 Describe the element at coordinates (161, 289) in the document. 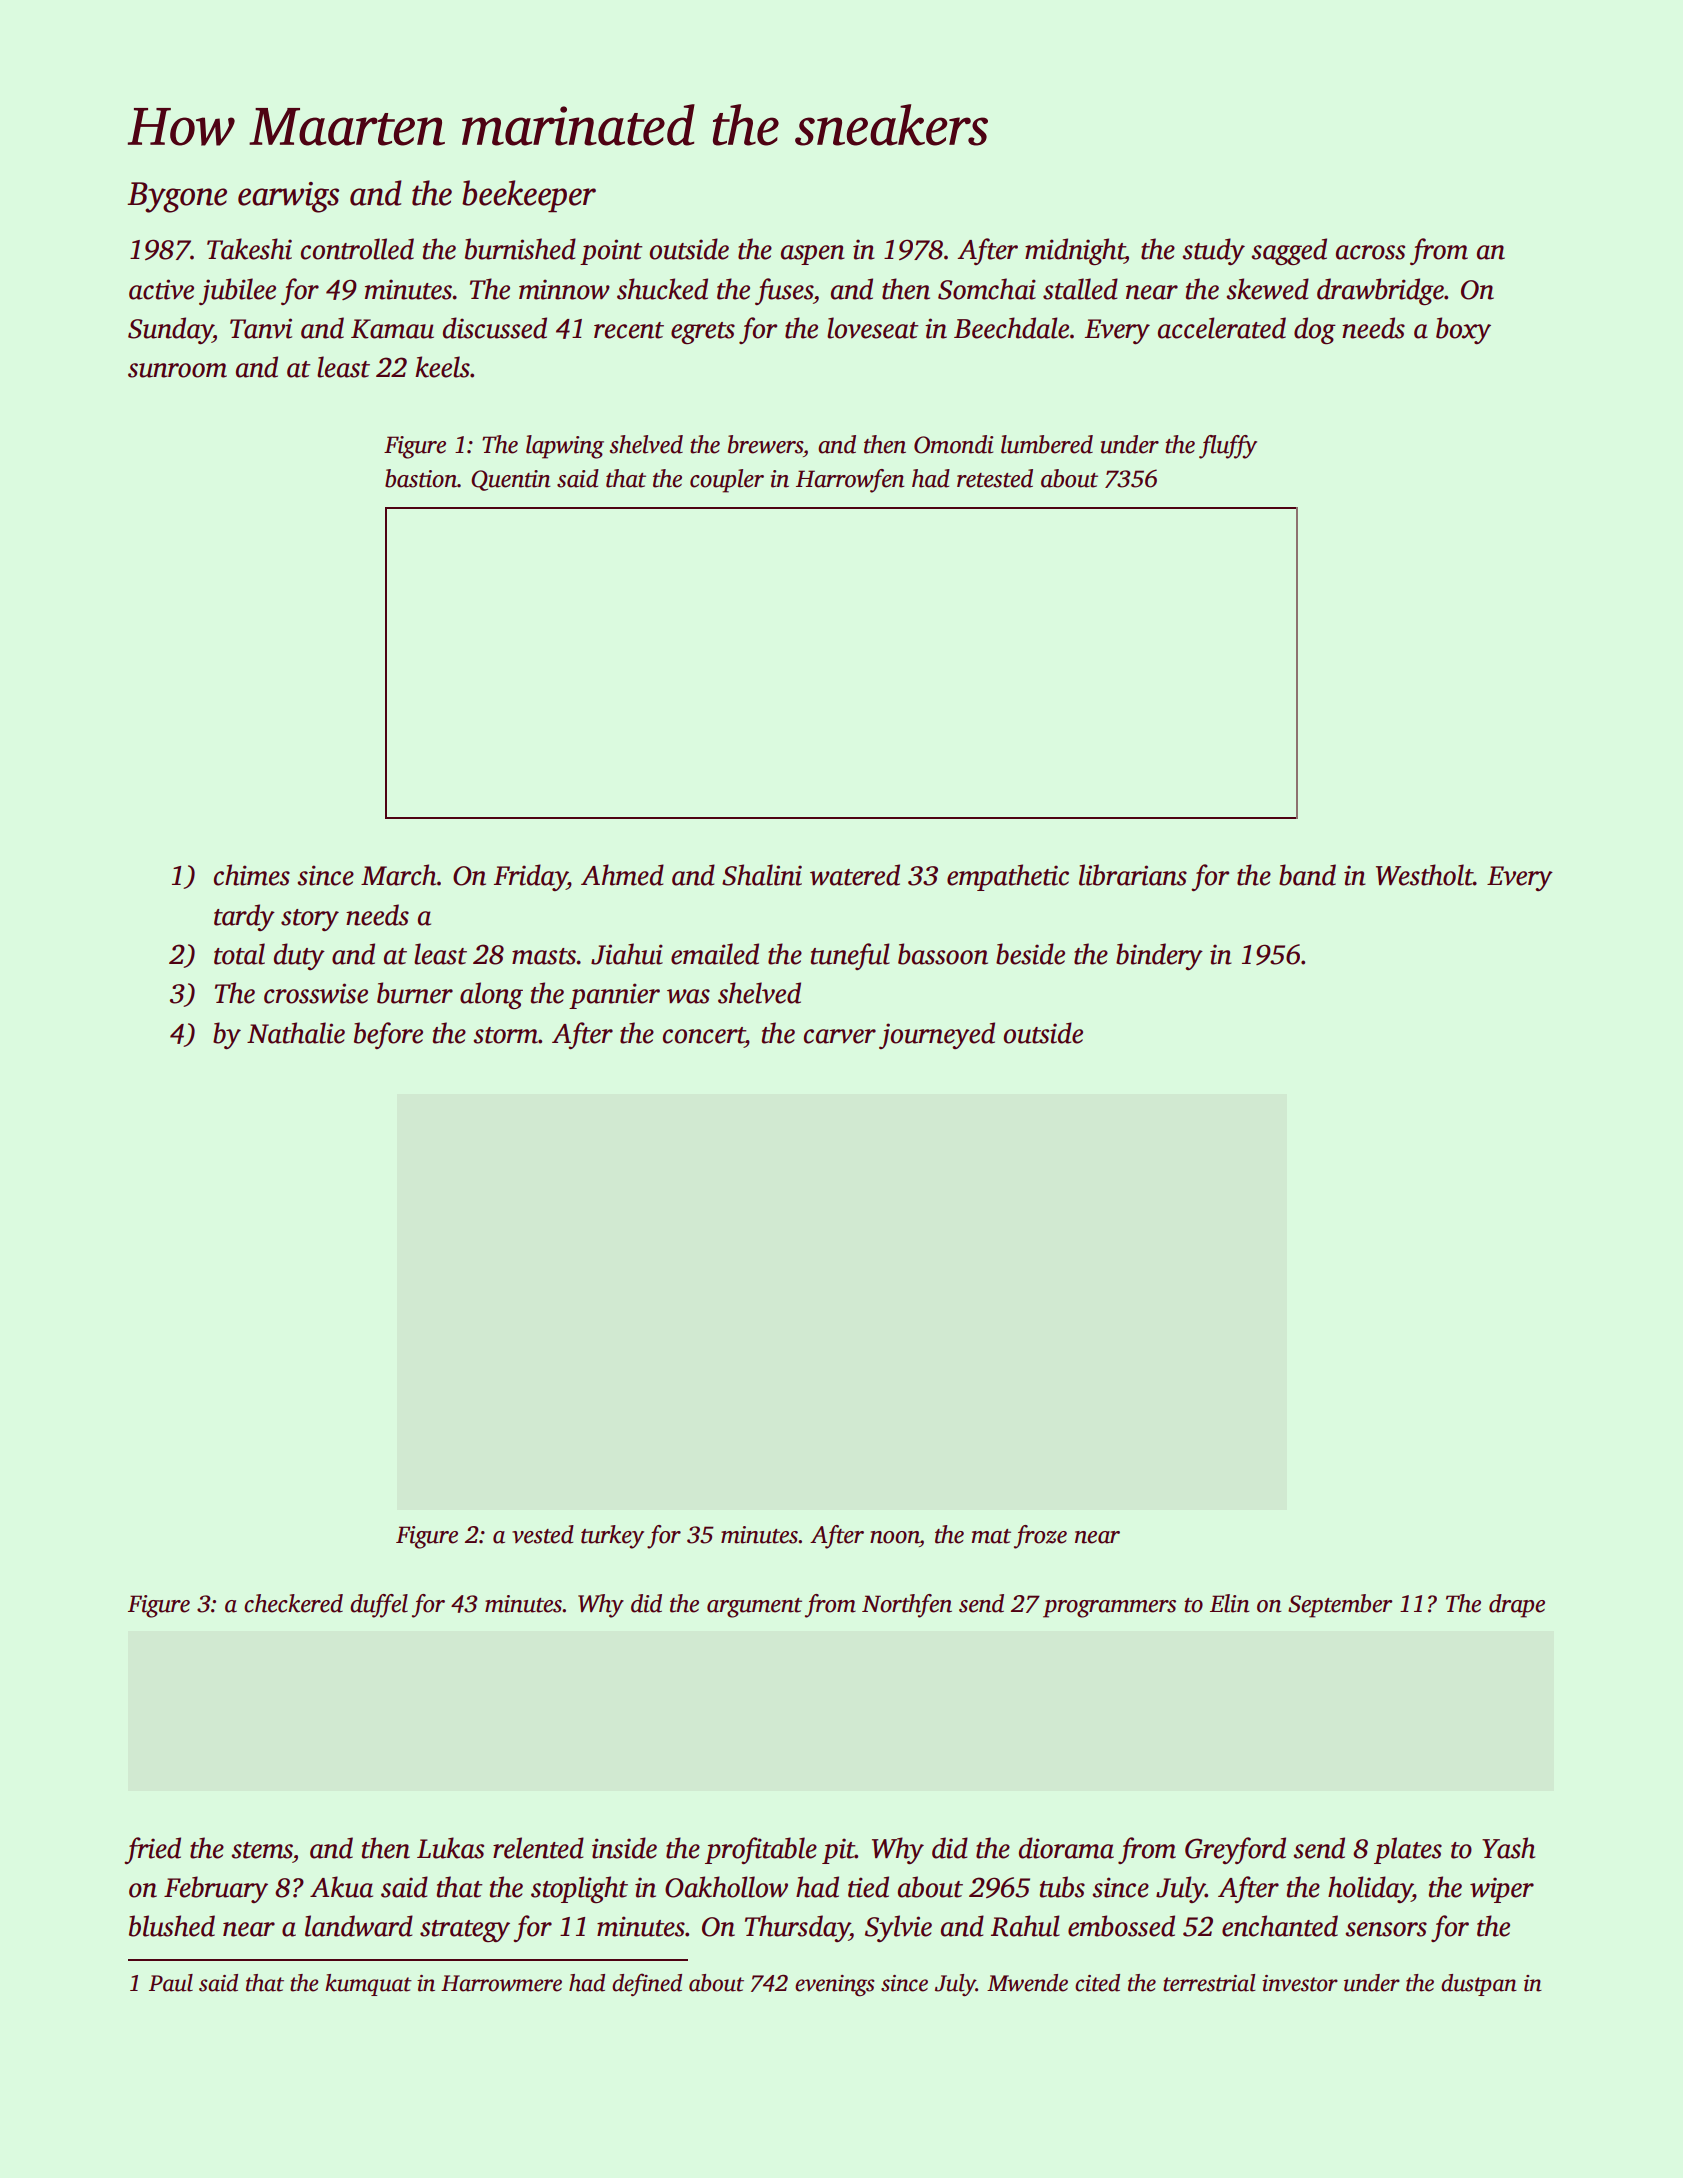

I see `active` at that location.
